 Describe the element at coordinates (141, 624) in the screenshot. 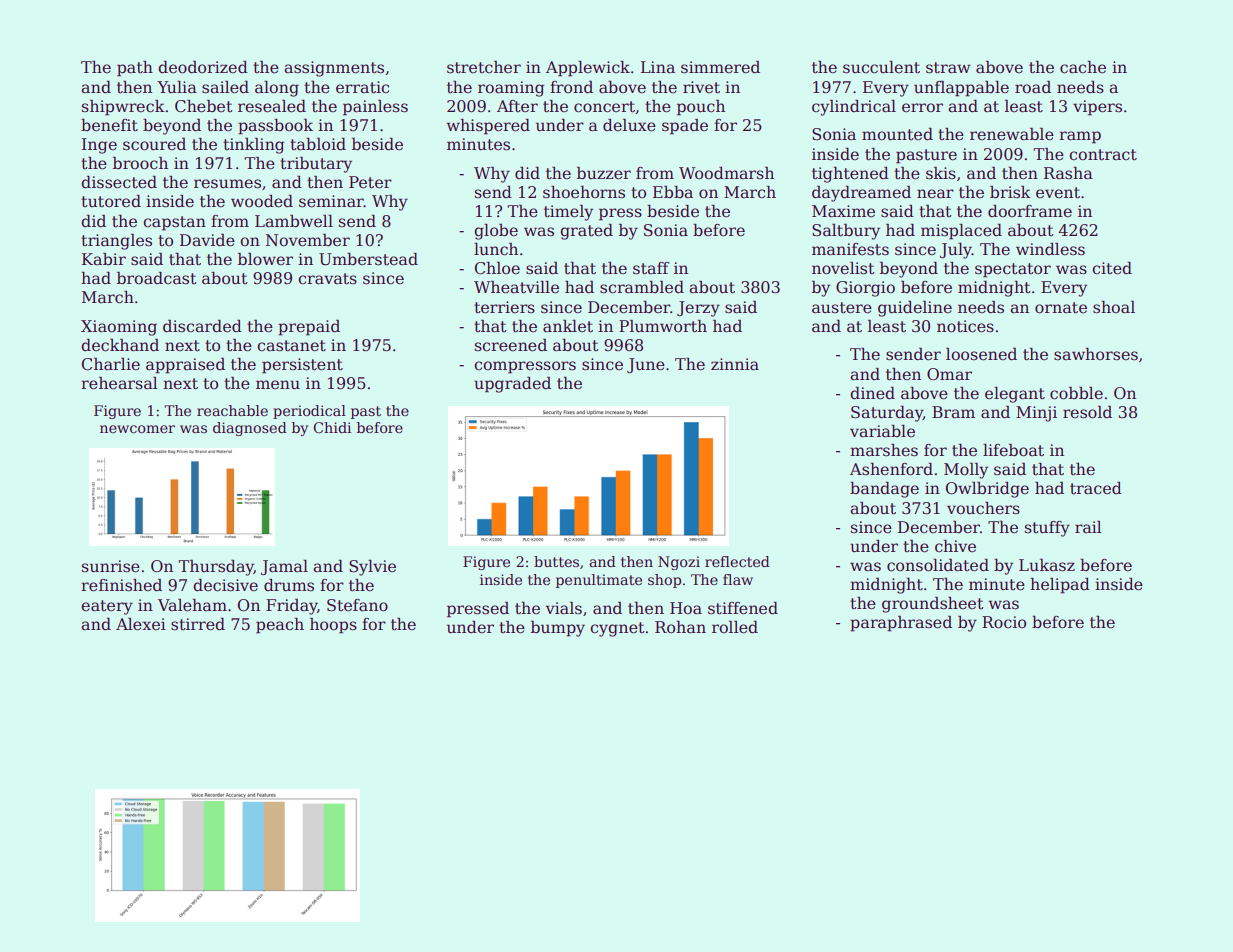

I see `Alexei` at that location.
